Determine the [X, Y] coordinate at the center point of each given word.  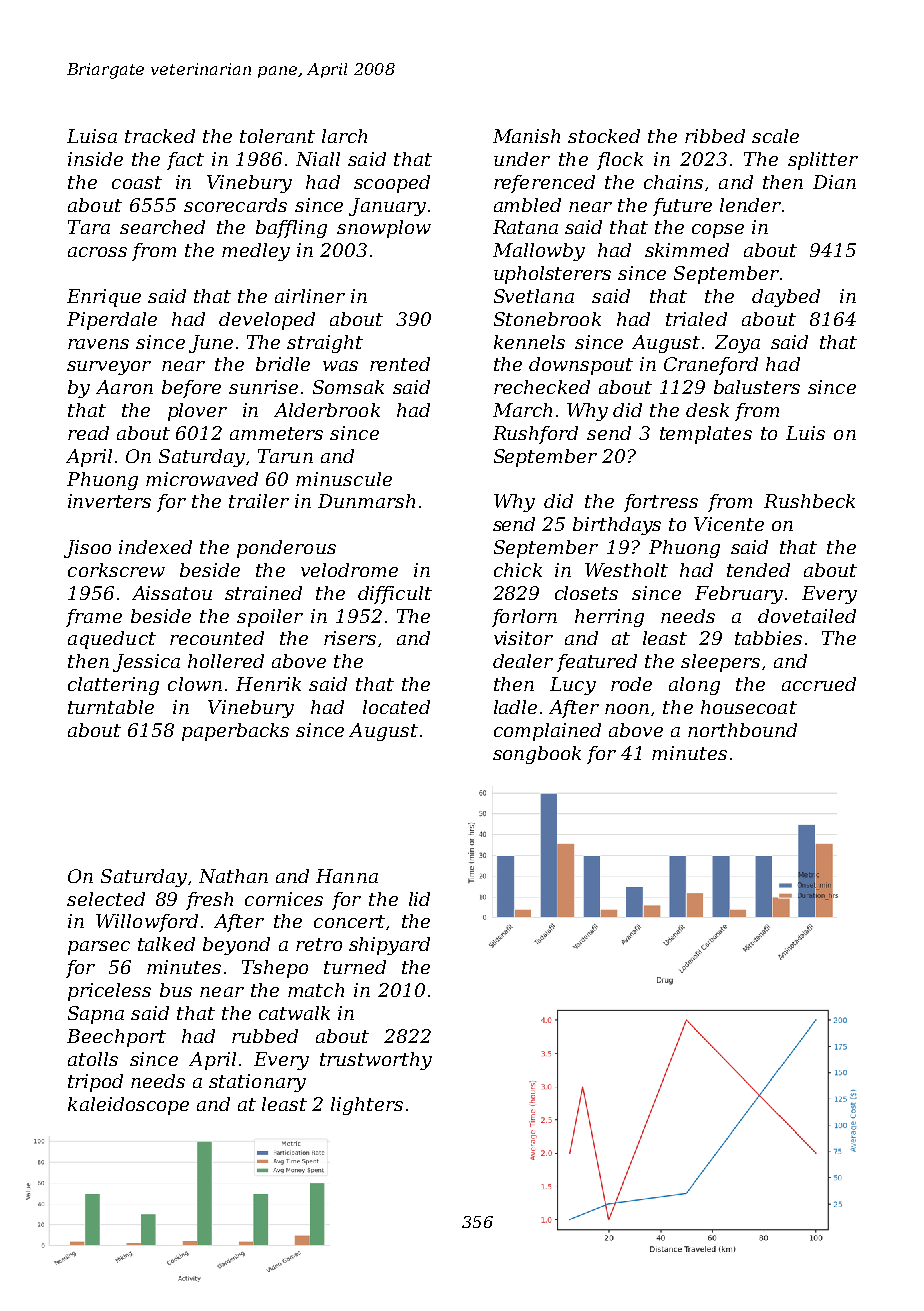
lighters [367, 1106]
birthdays [617, 526]
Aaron [124, 387]
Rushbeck [809, 501]
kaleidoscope [128, 1106]
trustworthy [376, 1061]
